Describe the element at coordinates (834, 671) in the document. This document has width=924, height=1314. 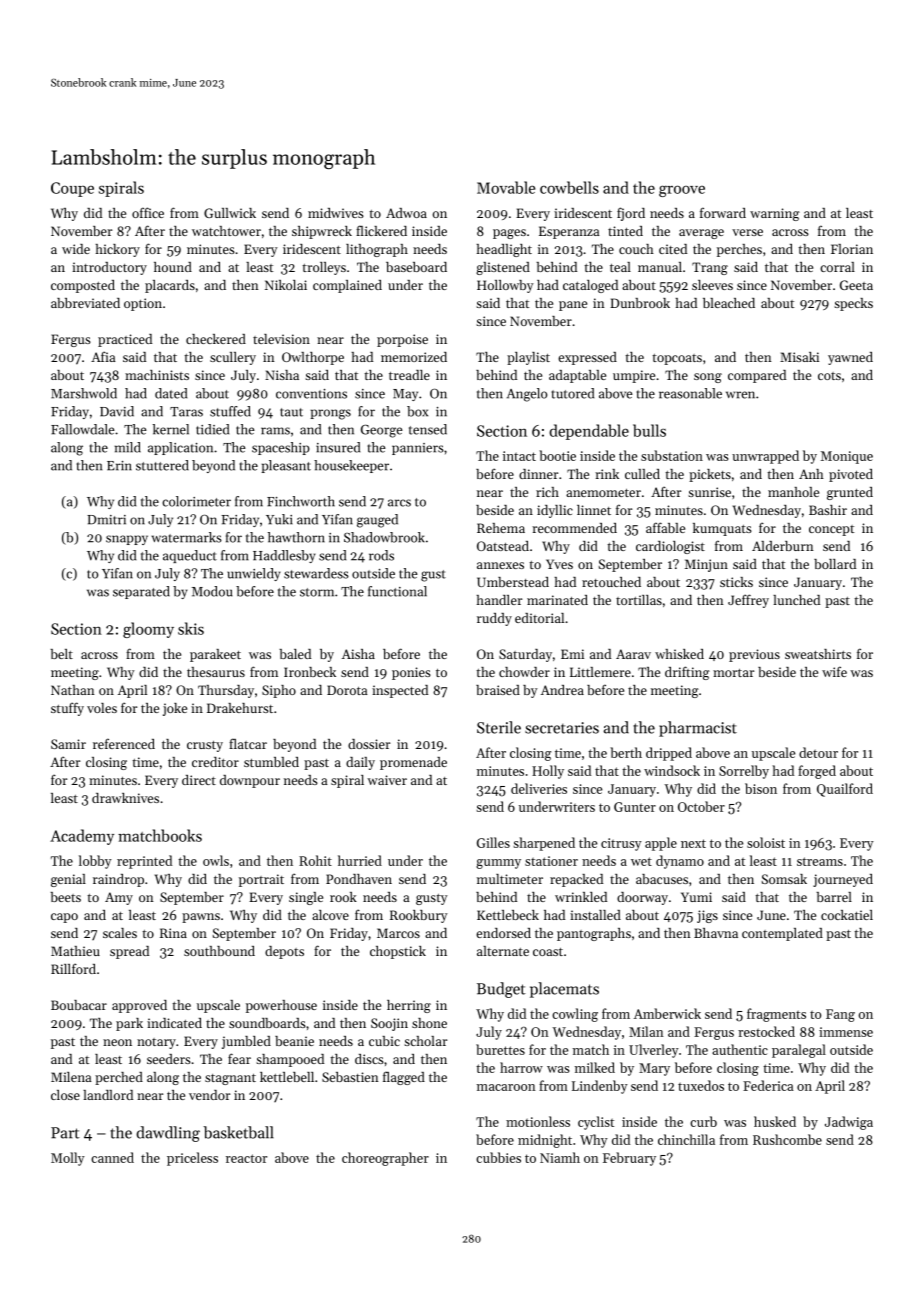
I see `wife` at that location.
